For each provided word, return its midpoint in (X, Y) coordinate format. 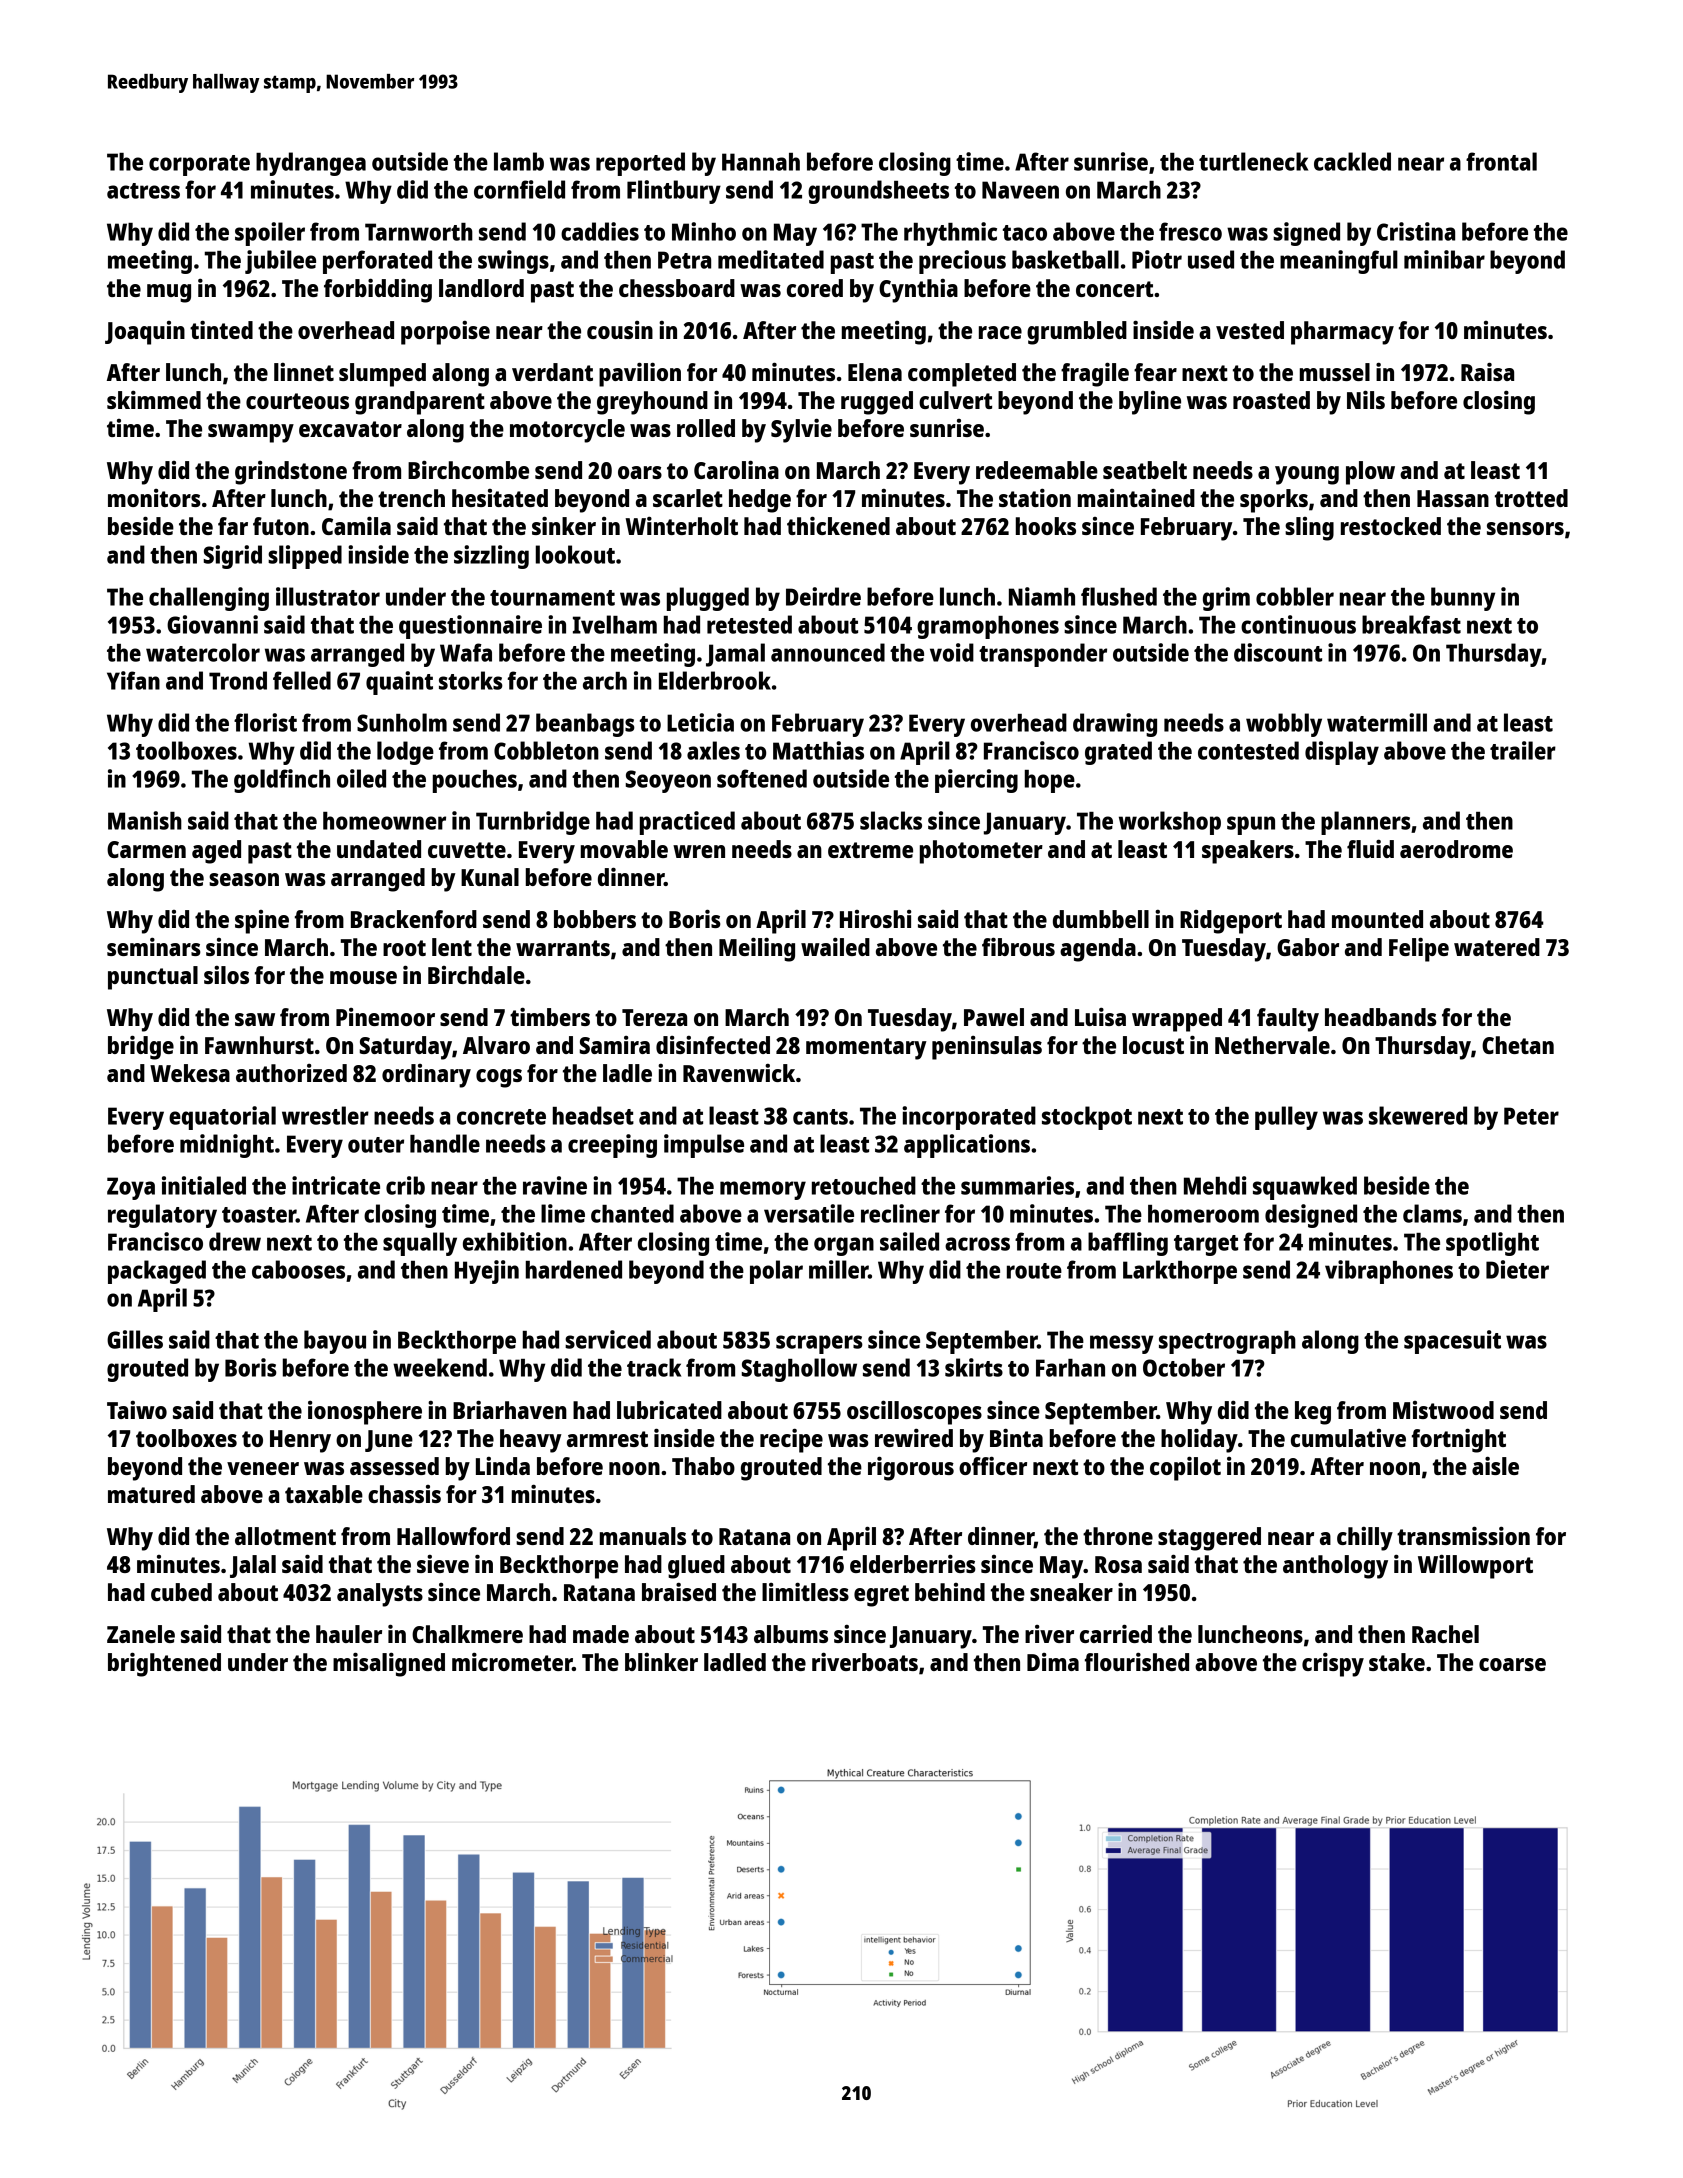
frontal (1501, 161)
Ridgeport (1231, 922)
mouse (363, 977)
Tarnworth (419, 232)
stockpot (1087, 1118)
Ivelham (615, 624)
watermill (1377, 722)
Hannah (761, 162)
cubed (181, 1592)
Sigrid (233, 557)
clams (1432, 1213)
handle (445, 1143)
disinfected (713, 1045)
